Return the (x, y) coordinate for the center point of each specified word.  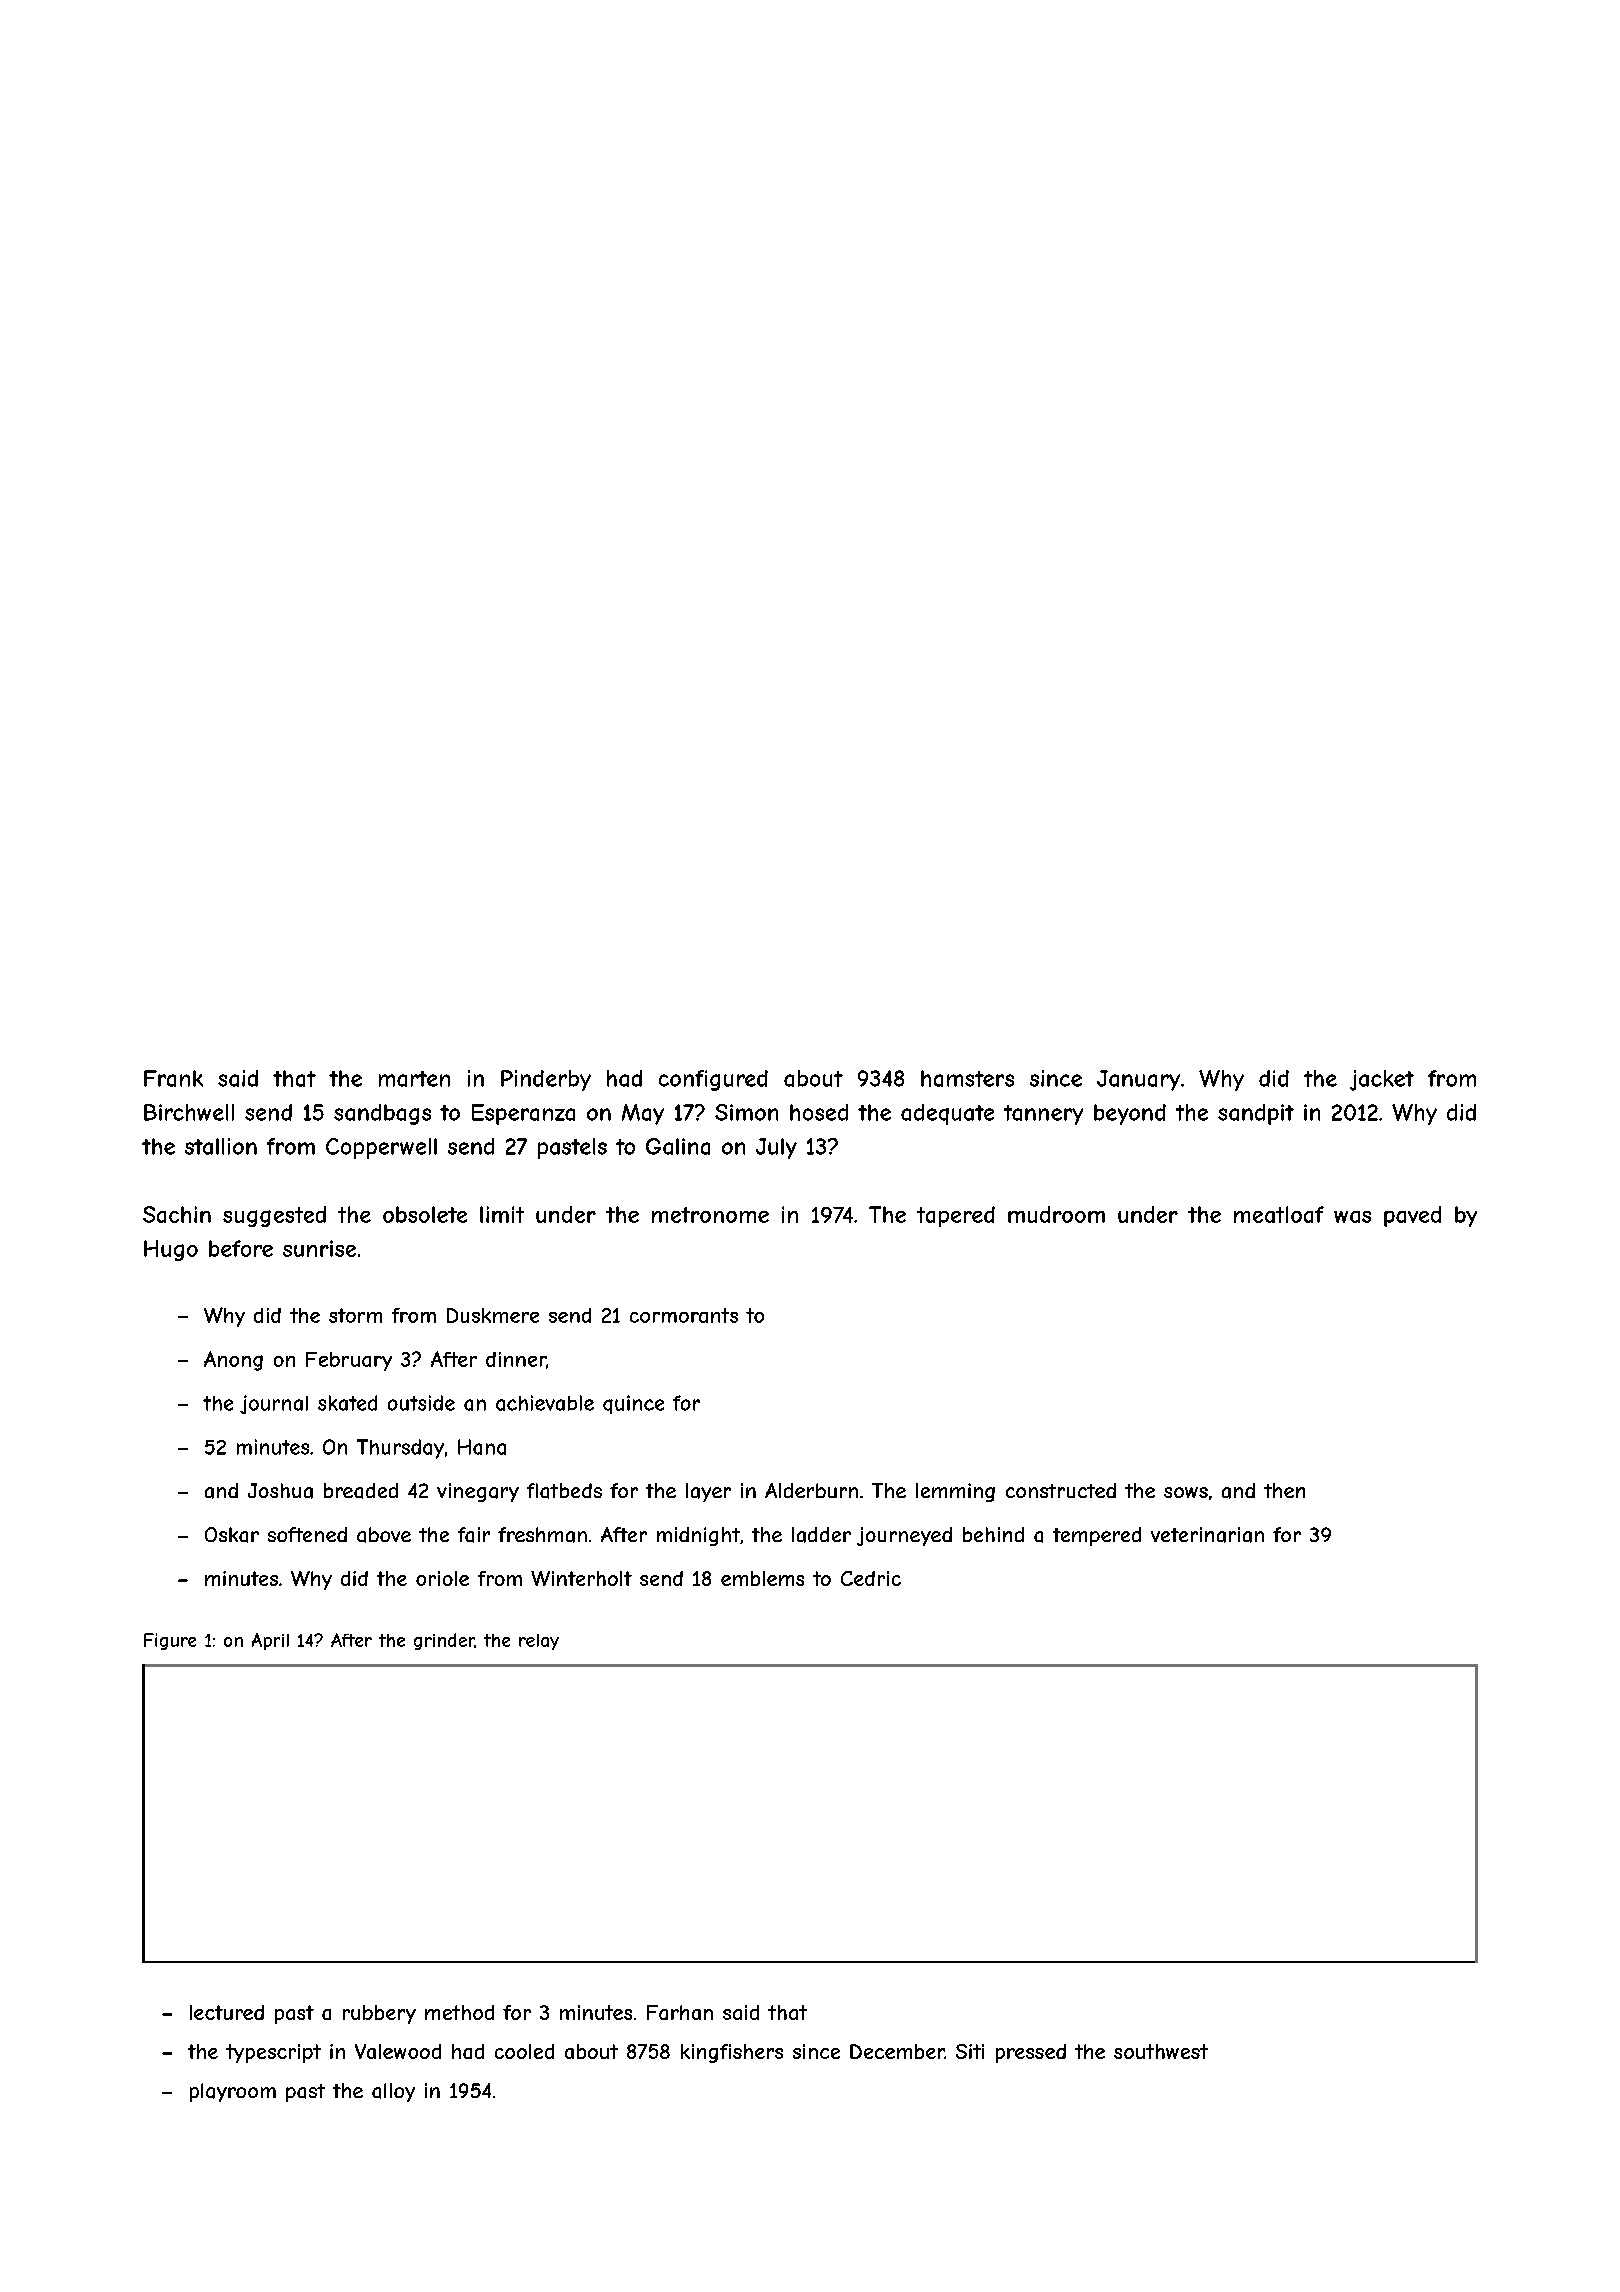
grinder (444, 1641)
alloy (393, 2092)
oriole (442, 1578)
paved (1412, 1216)
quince (633, 1404)
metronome (710, 1215)
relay (539, 1642)
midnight (698, 1536)
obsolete (425, 1214)
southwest (1161, 2051)
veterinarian (1207, 1535)
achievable (545, 1403)
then (1284, 1490)
